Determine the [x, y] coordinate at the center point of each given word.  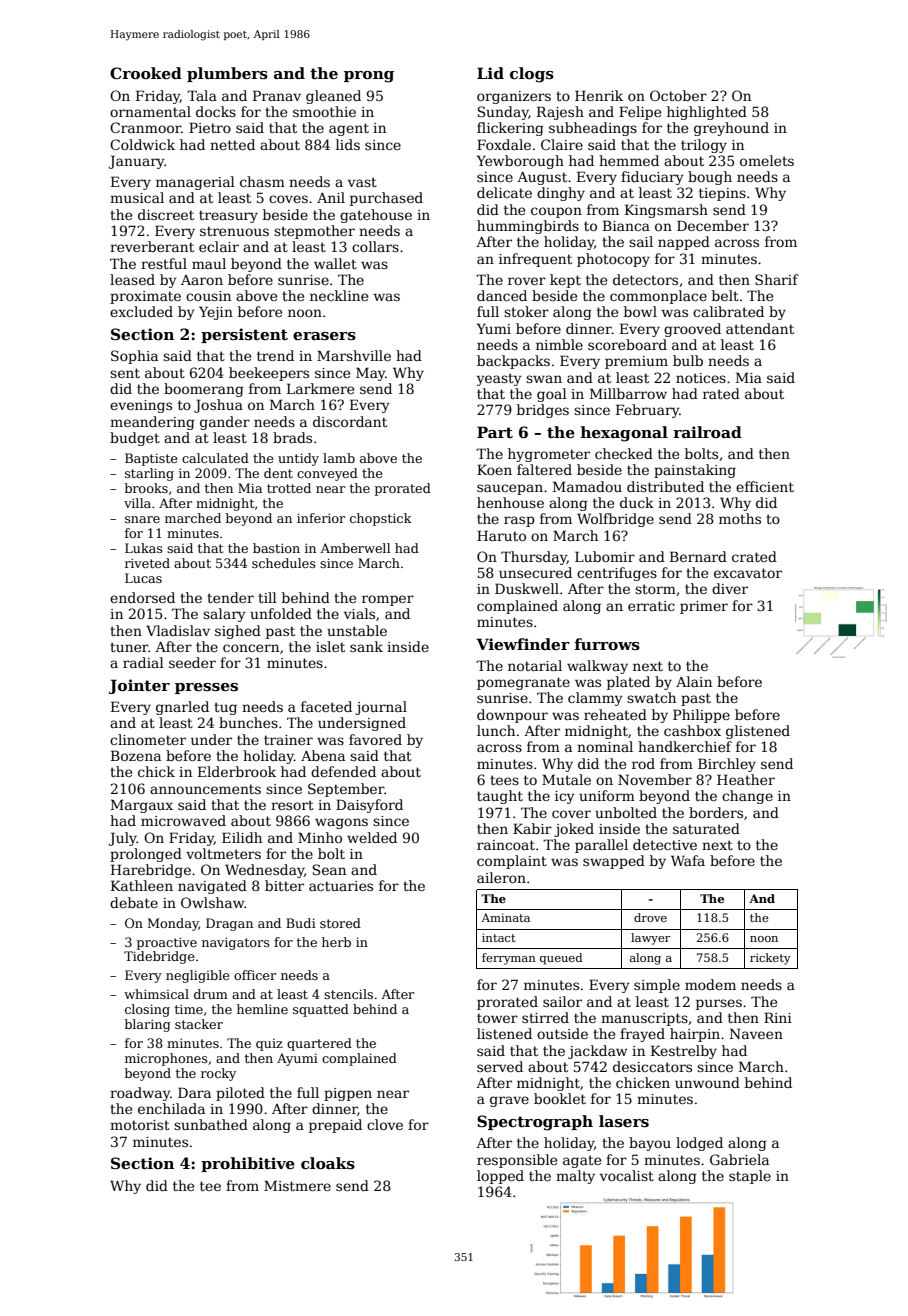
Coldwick [142, 144]
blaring [148, 1025]
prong [369, 77]
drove [650, 917]
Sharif [777, 279]
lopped [500, 1177]
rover [527, 281]
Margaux [142, 806]
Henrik [599, 95]
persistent [244, 335]
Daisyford [369, 806]
